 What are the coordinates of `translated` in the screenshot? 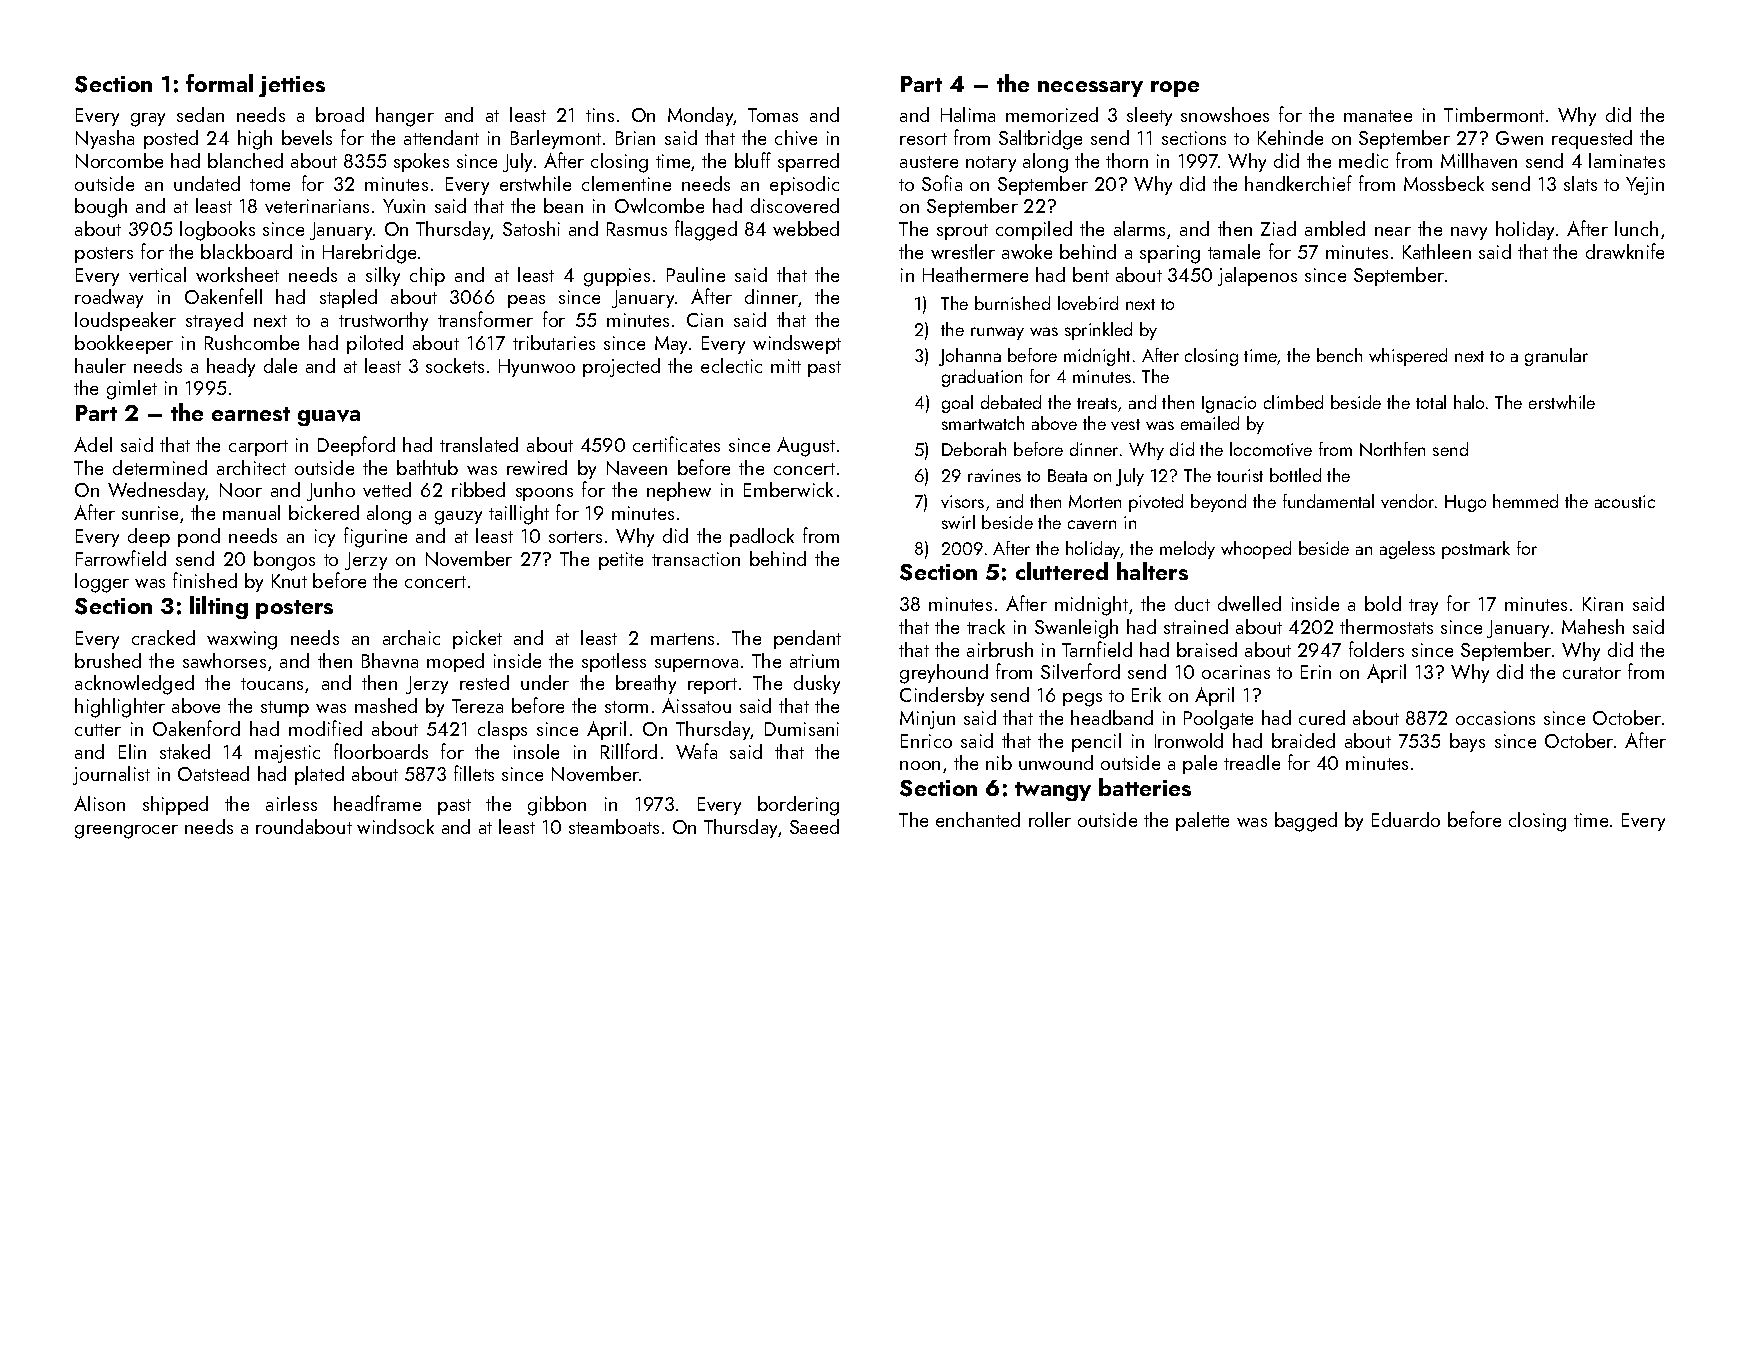 It's located at (479, 444).
